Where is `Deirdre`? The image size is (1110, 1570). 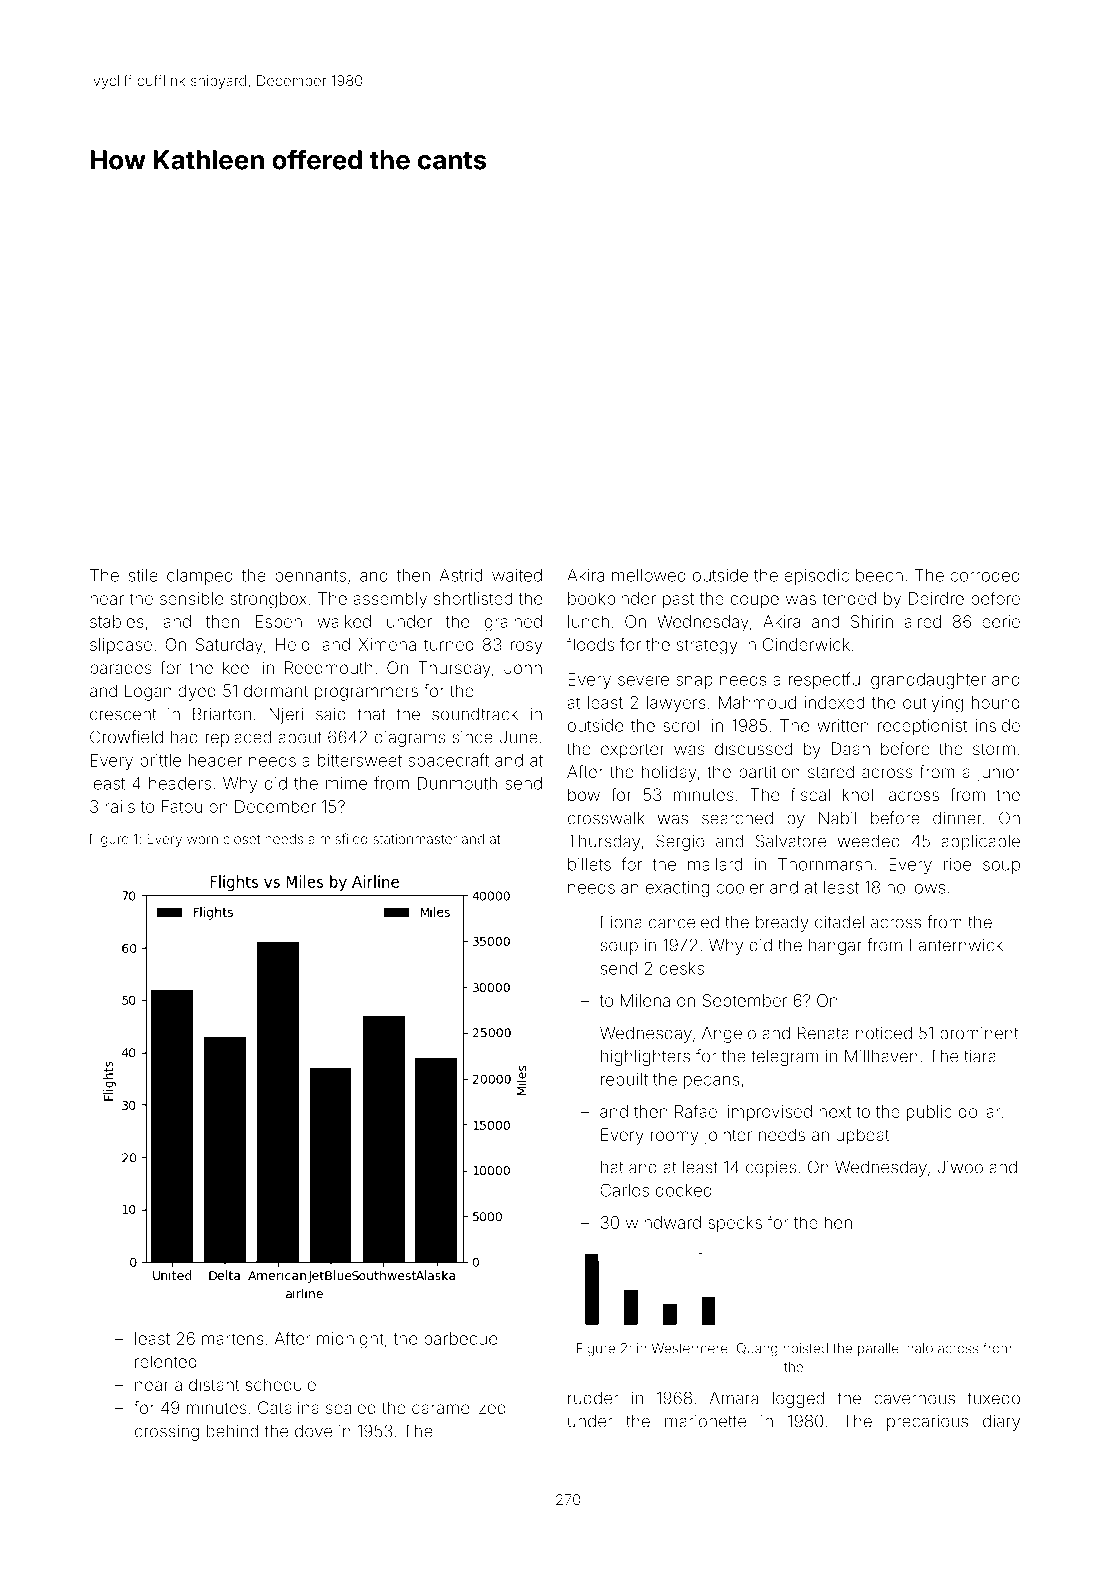
Deirdre is located at coordinates (936, 598).
